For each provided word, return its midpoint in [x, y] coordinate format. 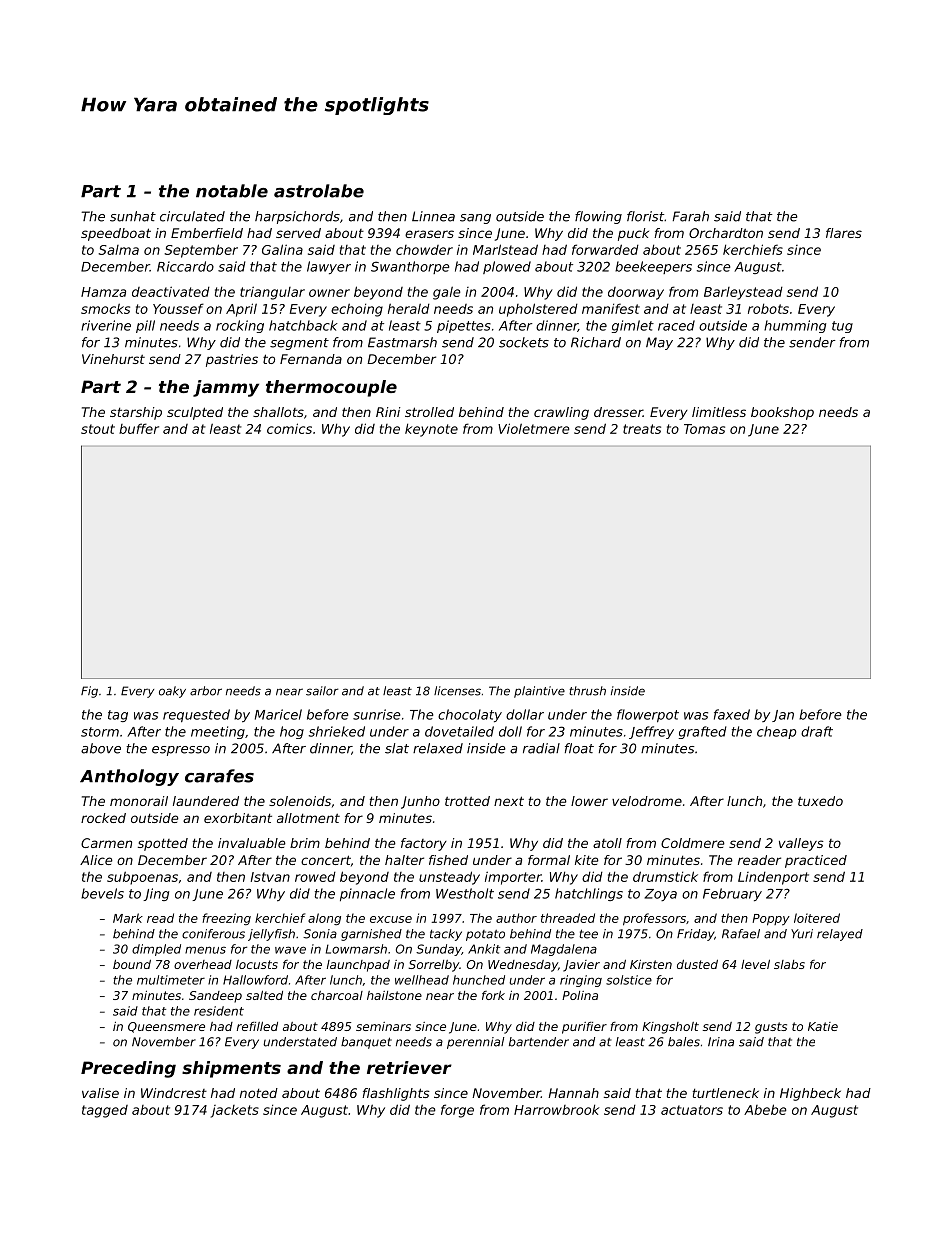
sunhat [133, 216]
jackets [235, 1111]
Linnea [433, 216]
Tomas [704, 429]
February [732, 894]
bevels [102, 893]
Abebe [765, 1109]
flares [844, 233]
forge [457, 1111]
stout [98, 429]
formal [549, 860]
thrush [587, 691]
